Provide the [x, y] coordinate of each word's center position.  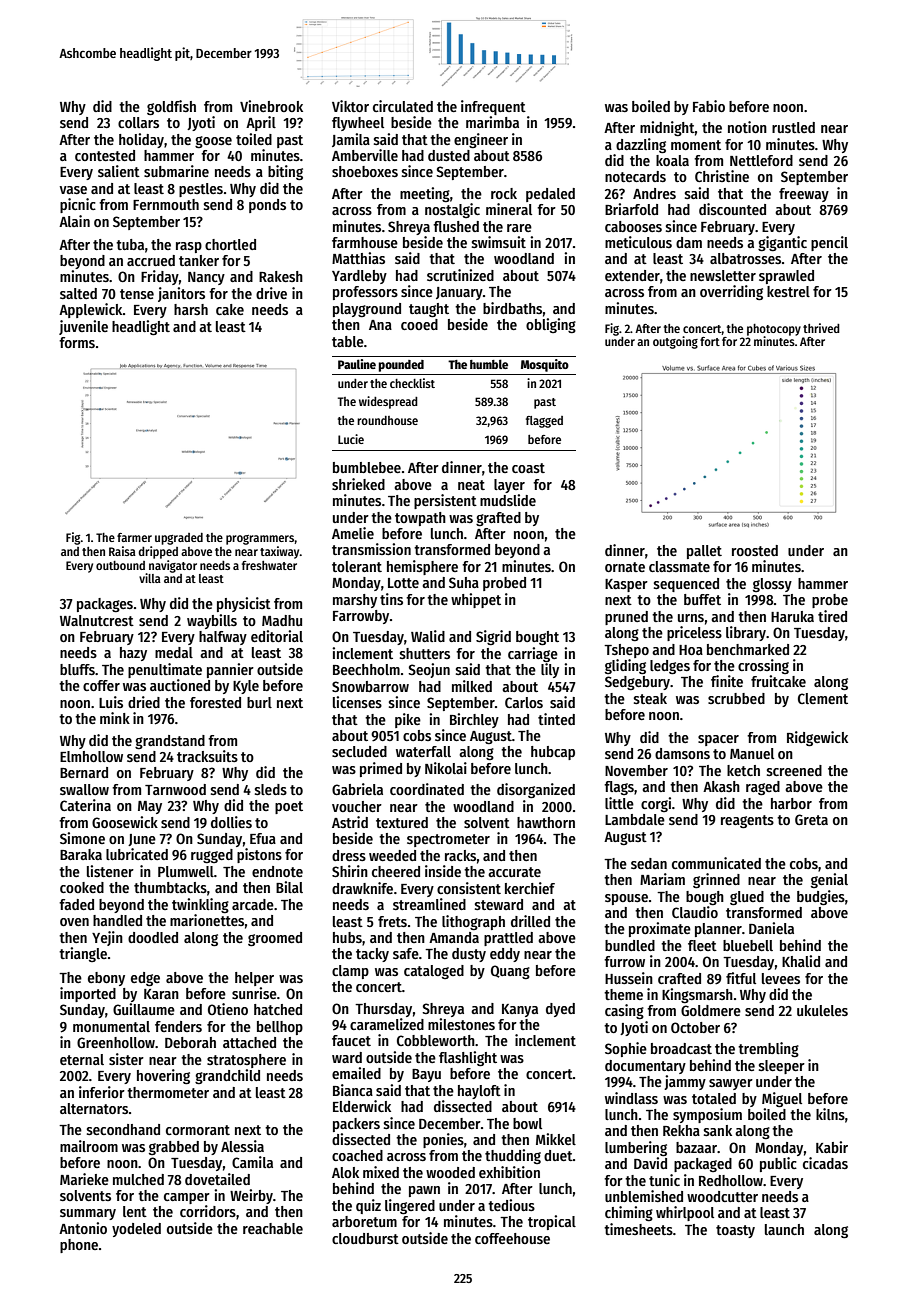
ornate [625, 567]
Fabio [709, 106]
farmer [134, 537]
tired [832, 616]
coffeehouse [512, 1238]
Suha [464, 582]
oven [74, 922]
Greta [811, 819]
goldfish [171, 107]
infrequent [493, 107]
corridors [208, 1211]
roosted [755, 550]
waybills [212, 621]
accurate [514, 872]
